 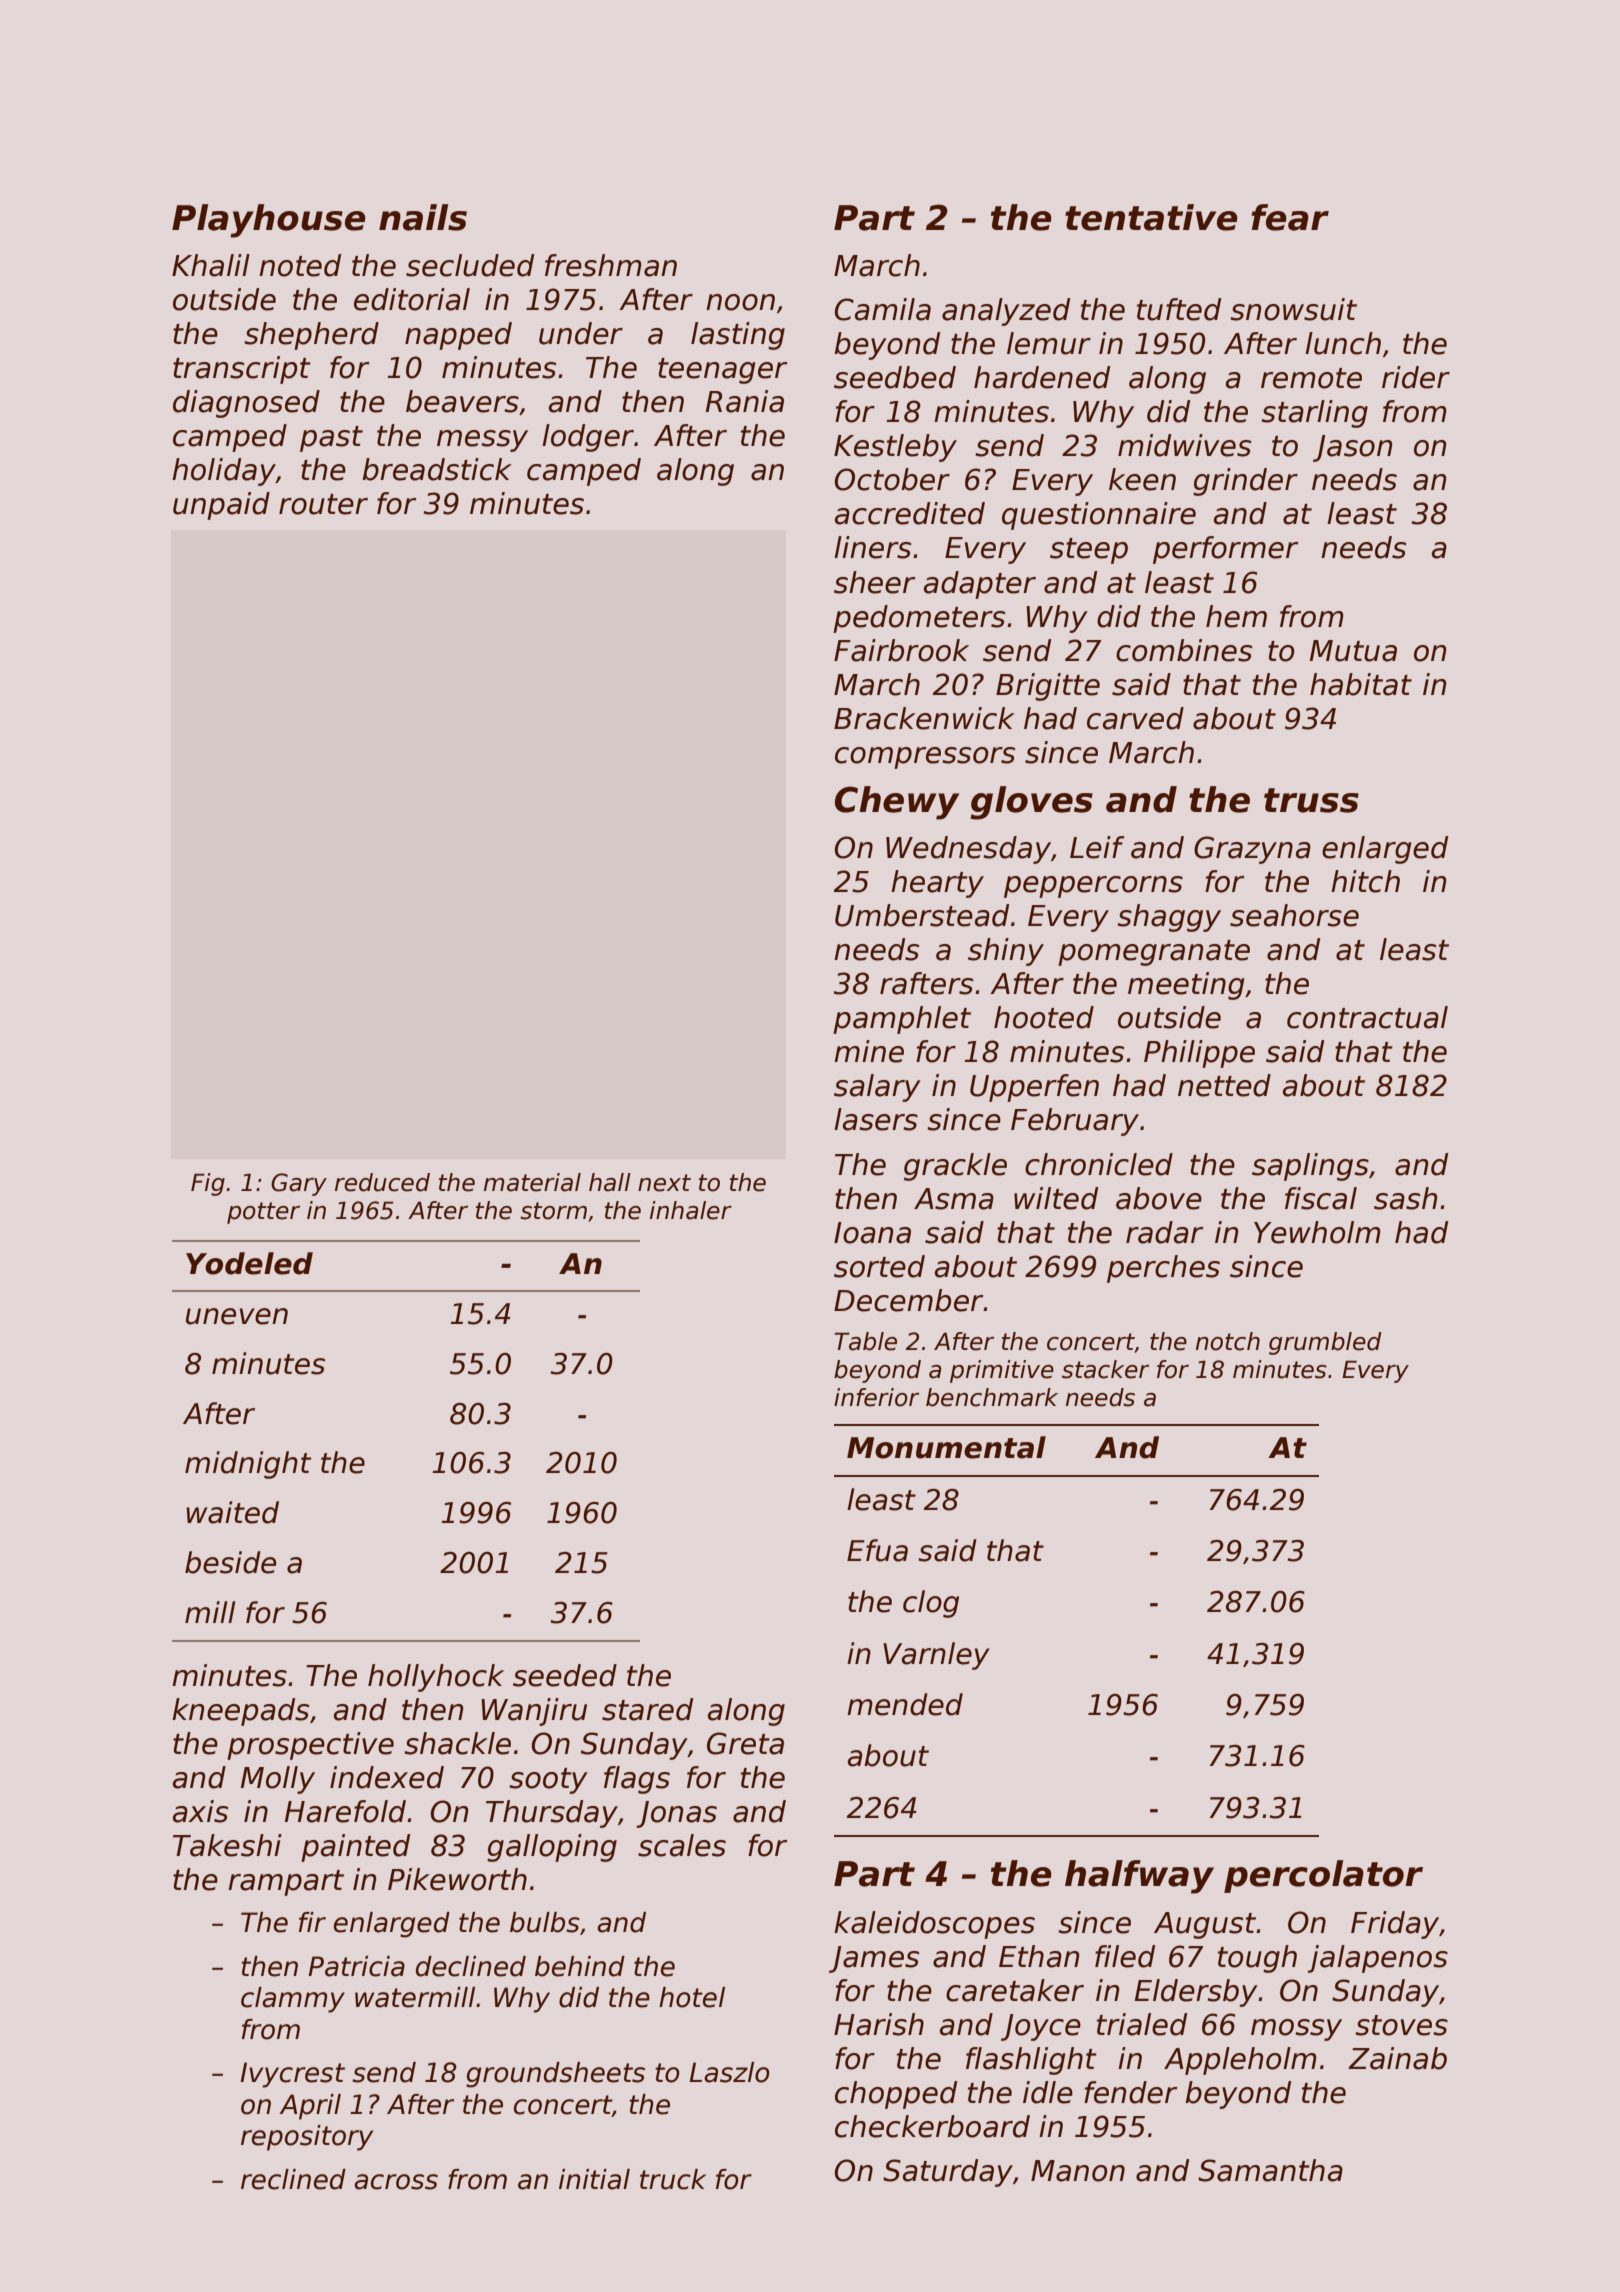 What do you see at coordinates (673, 2179) in the screenshot?
I see `truck` at bounding box center [673, 2179].
